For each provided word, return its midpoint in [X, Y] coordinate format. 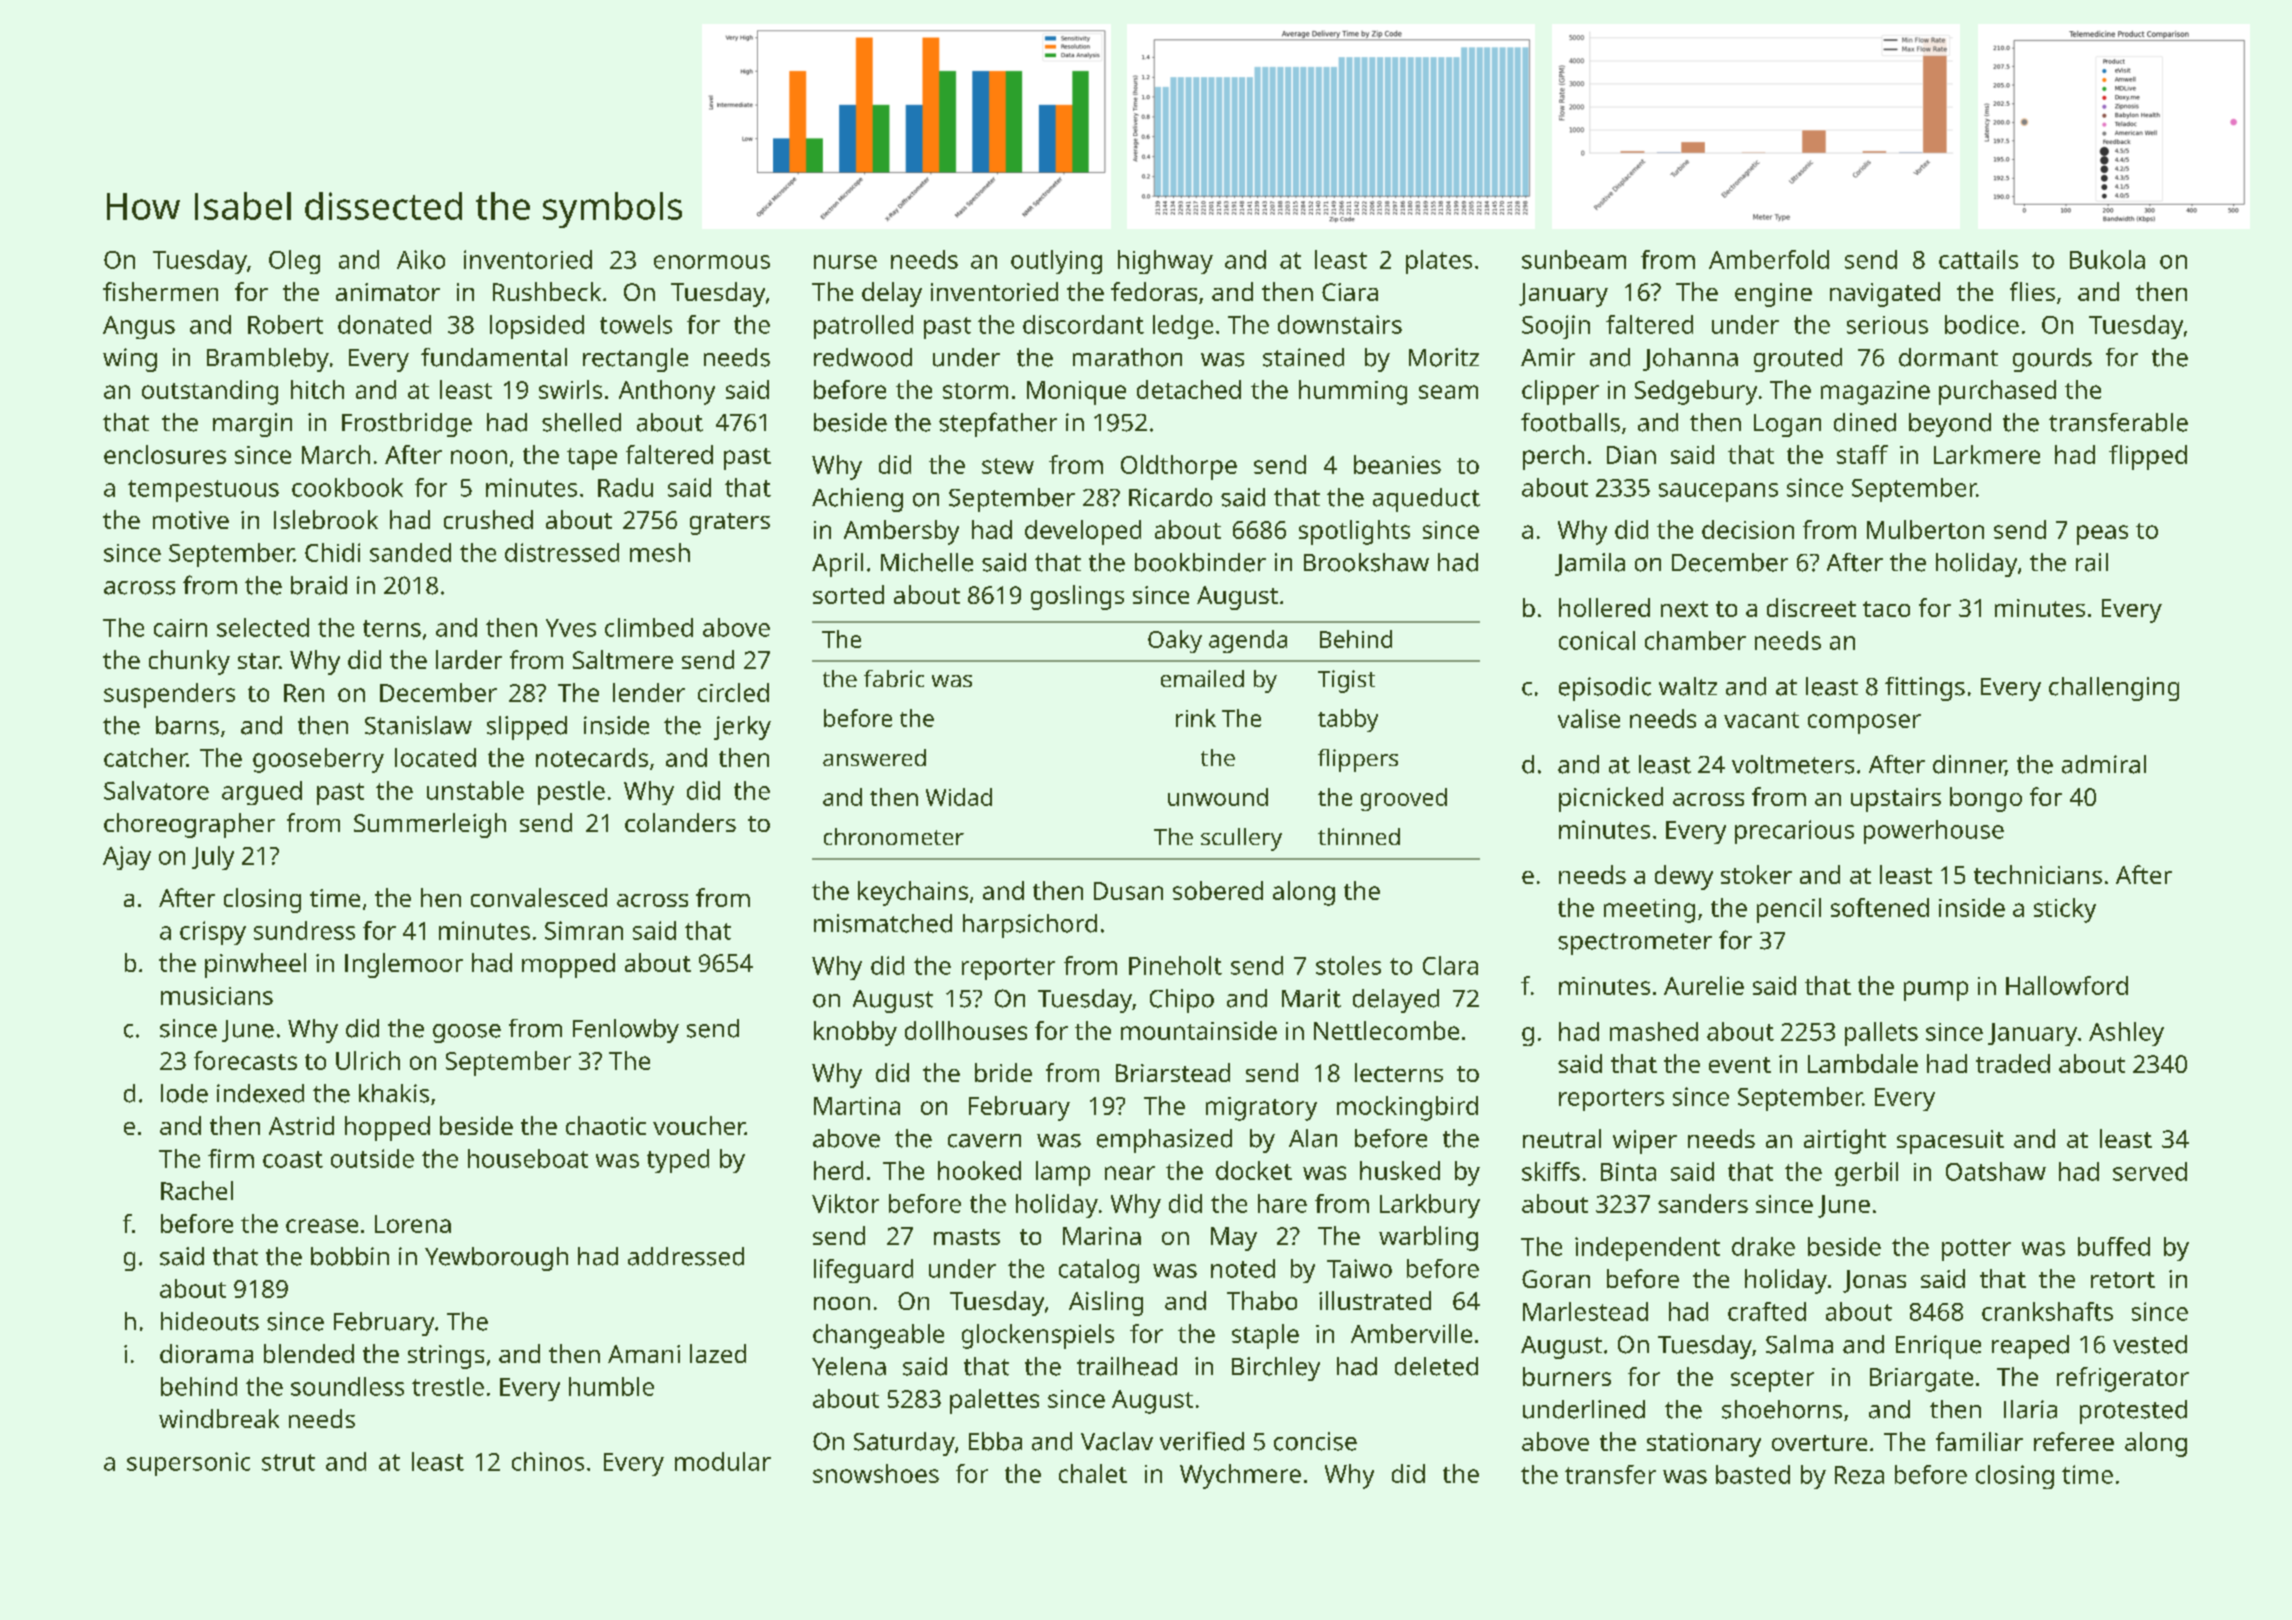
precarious [1794, 832]
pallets [1881, 1034]
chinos [548, 1461]
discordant [1083, 324]
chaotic [606, 1125]
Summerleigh [430, 825]
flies [2032, 291]
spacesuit [1950, 1142]
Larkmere [1987, 454]
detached [1189, 389]
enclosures [165, 454]
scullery [1241, 839]
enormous [712, 262]
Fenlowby [626, 1031]
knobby [855, 1033]
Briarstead [1173, 1072]
